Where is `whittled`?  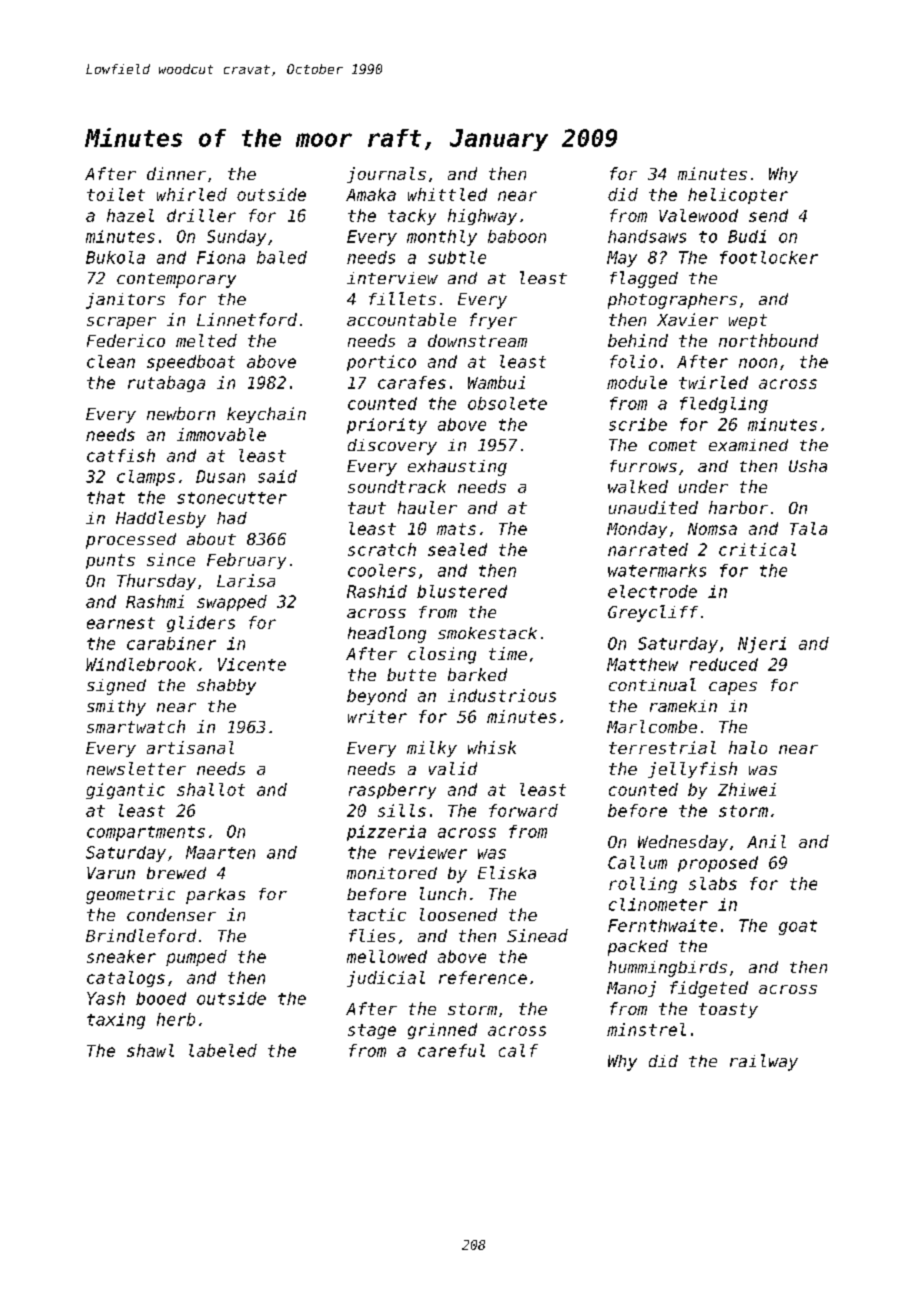
whittled is located at coordinates (447, 194).
